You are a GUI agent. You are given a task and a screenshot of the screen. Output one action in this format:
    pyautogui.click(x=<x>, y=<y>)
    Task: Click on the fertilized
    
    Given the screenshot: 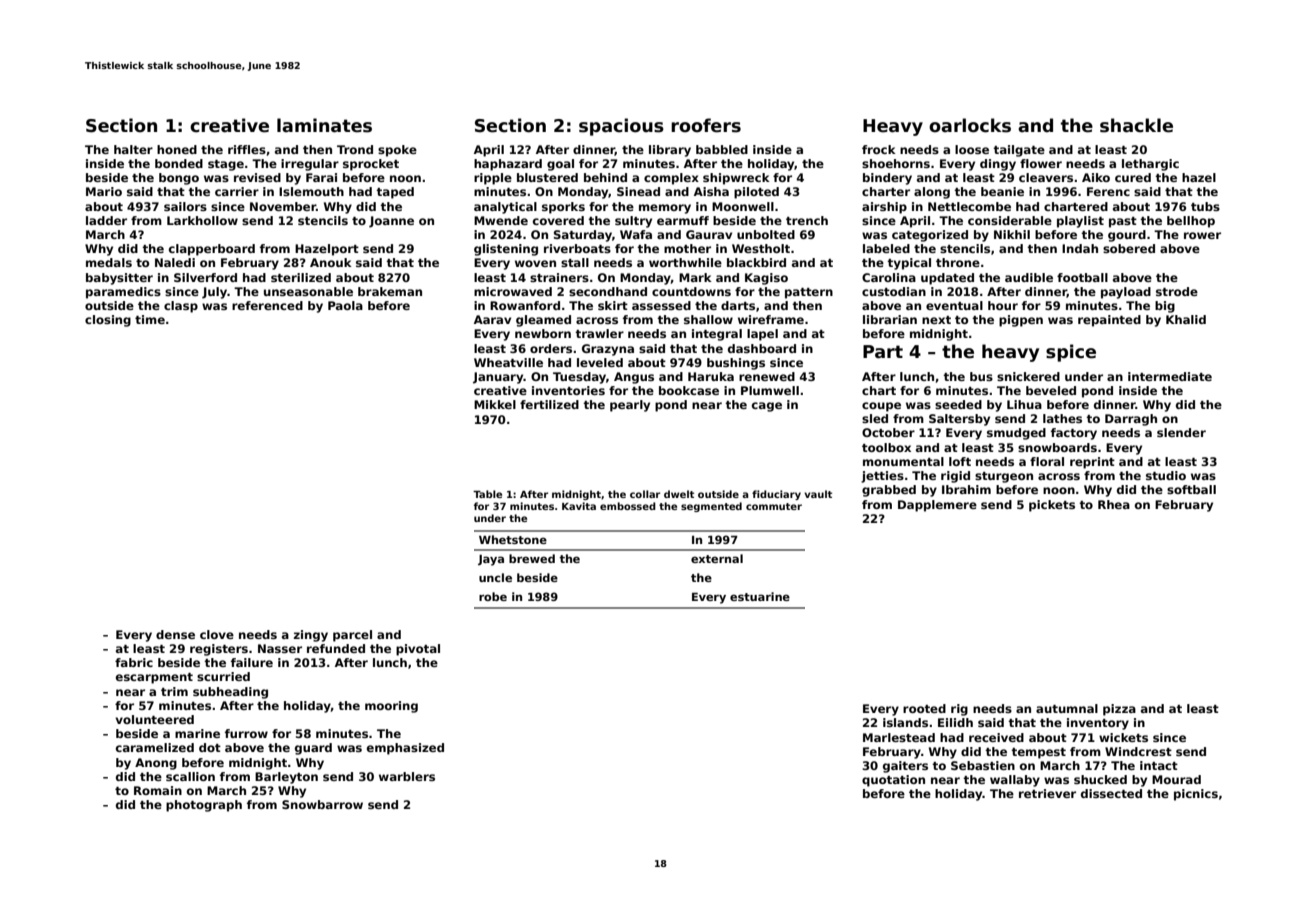 What is the action you would take?
    pyautogui.click(x=549, y=404)
